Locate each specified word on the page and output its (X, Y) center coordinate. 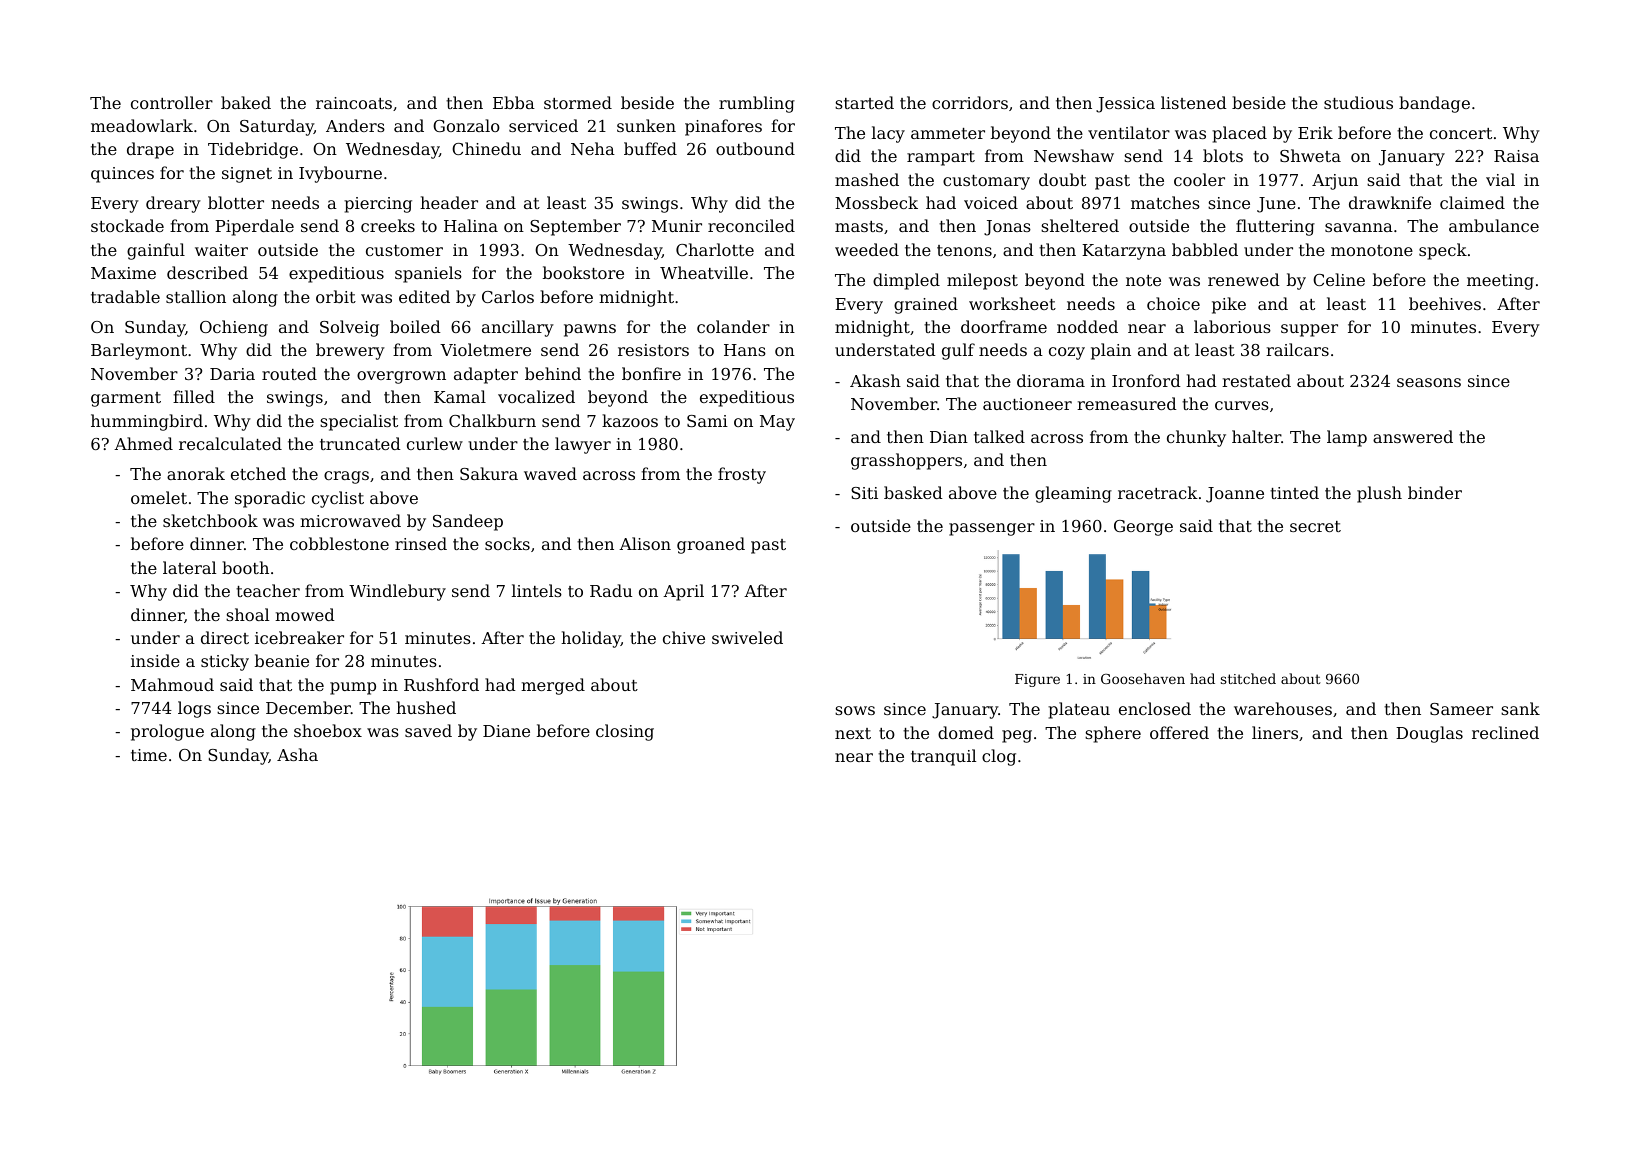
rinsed (421, 543)
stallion (196, 296)
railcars (1297, 349)
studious (1358, 102)
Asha (297, 754)
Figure (1037, 680)
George (1143, 528)
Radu (611, 590)
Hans (745, 350)
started (864, 102)
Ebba (514, 102)
